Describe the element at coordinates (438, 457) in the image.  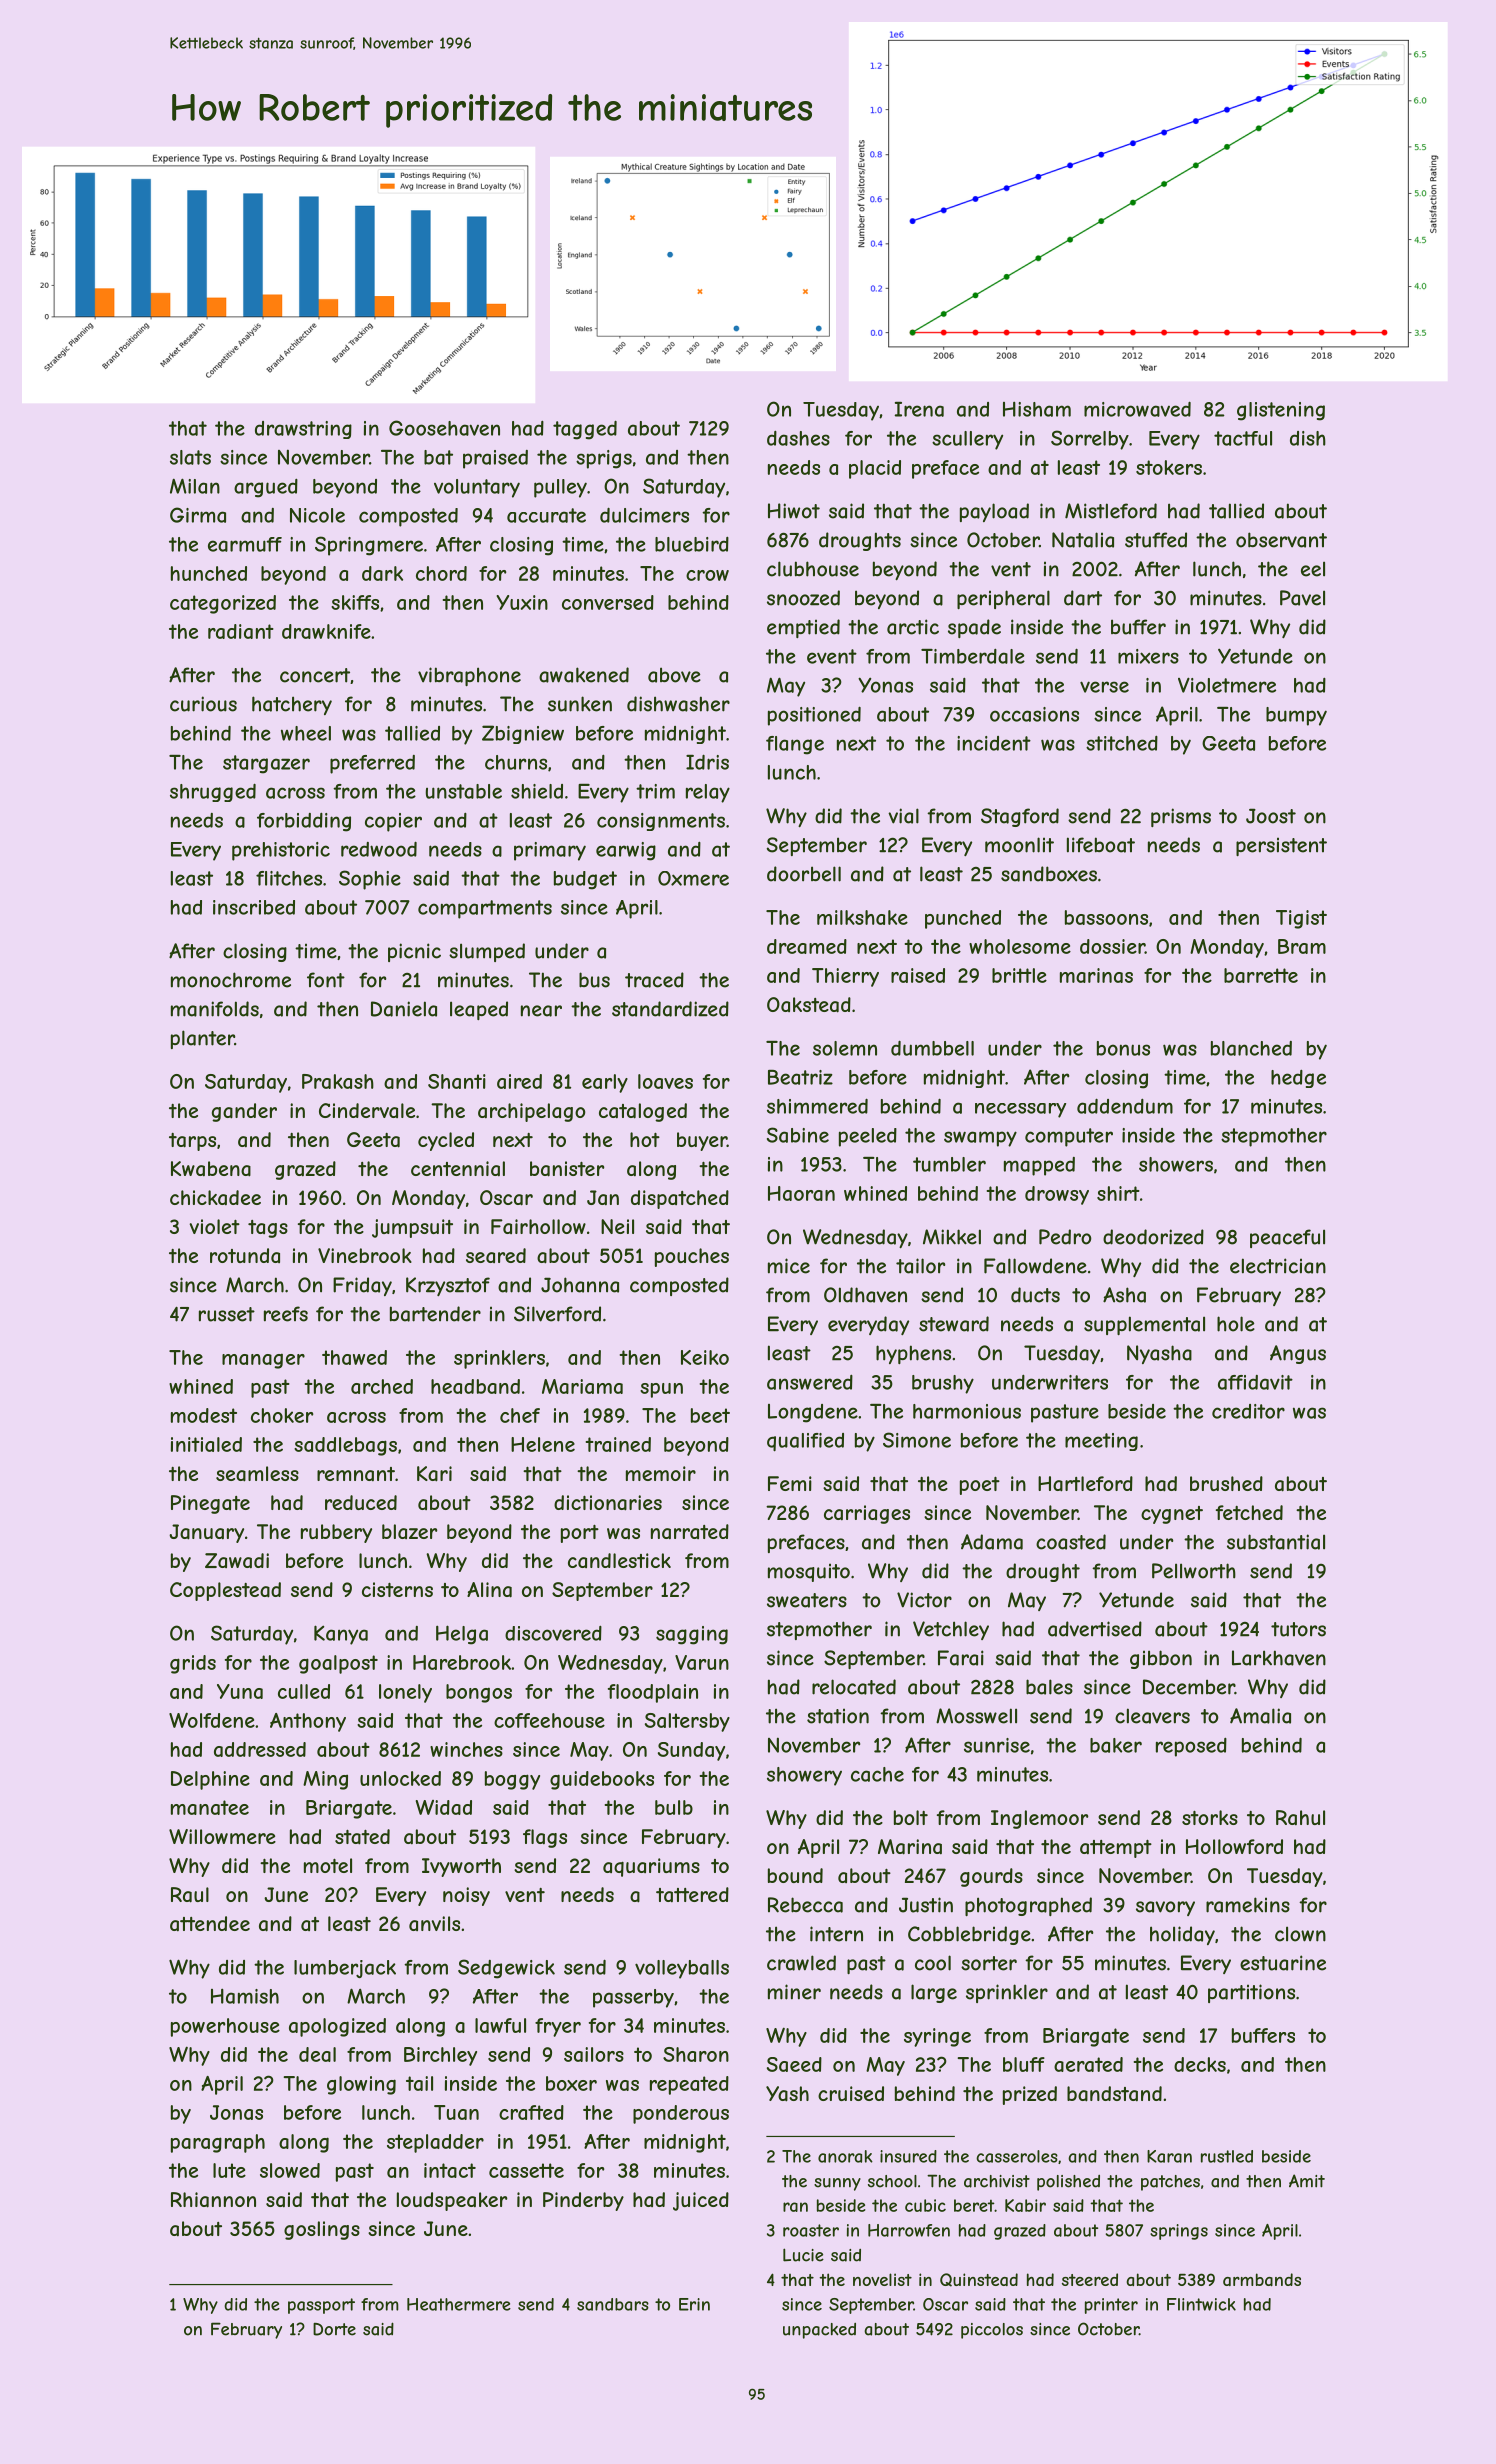
I see `bat` at that location.
